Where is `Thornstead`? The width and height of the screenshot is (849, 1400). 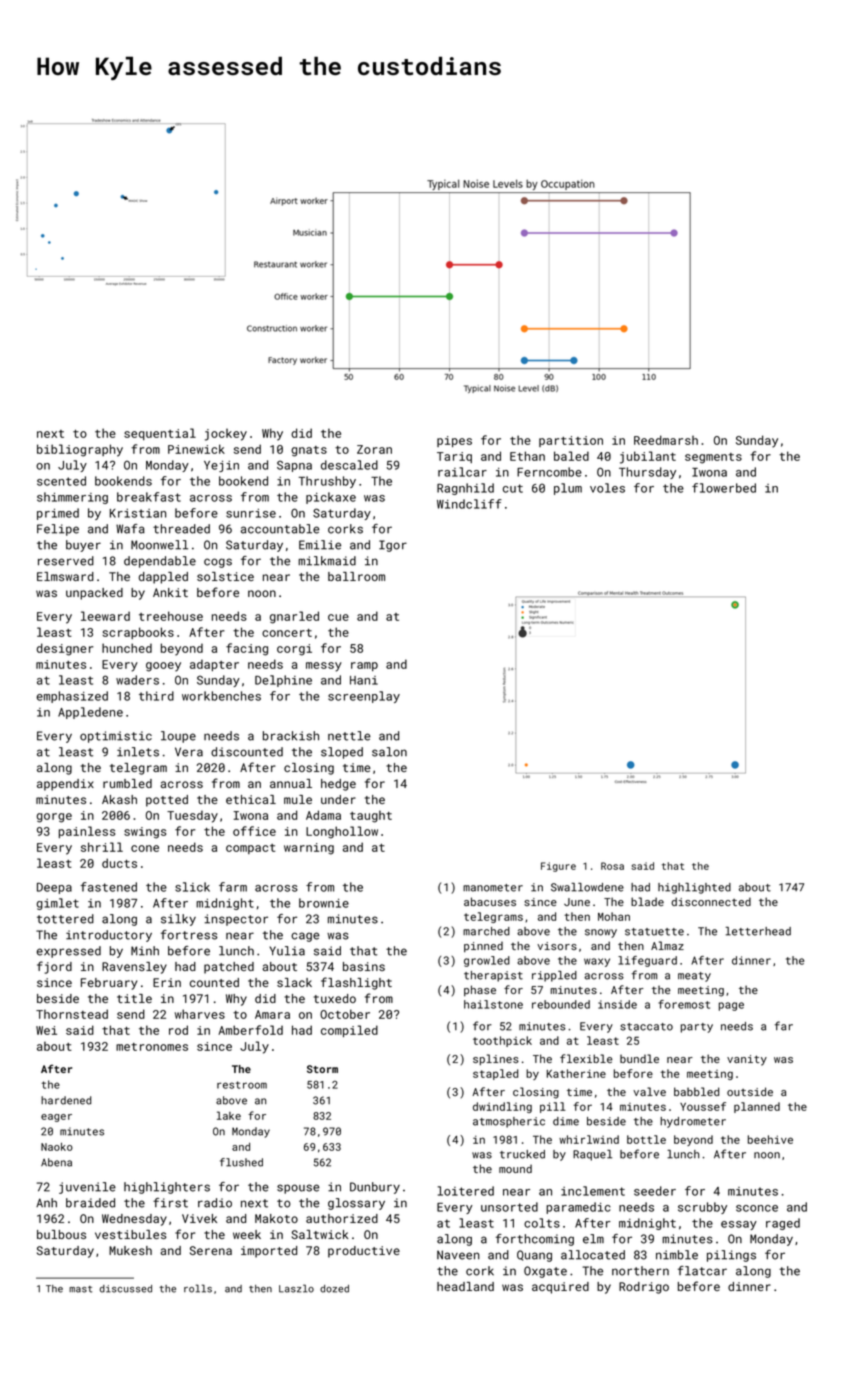 Thornstead is located at coordinates (72, 1014).
